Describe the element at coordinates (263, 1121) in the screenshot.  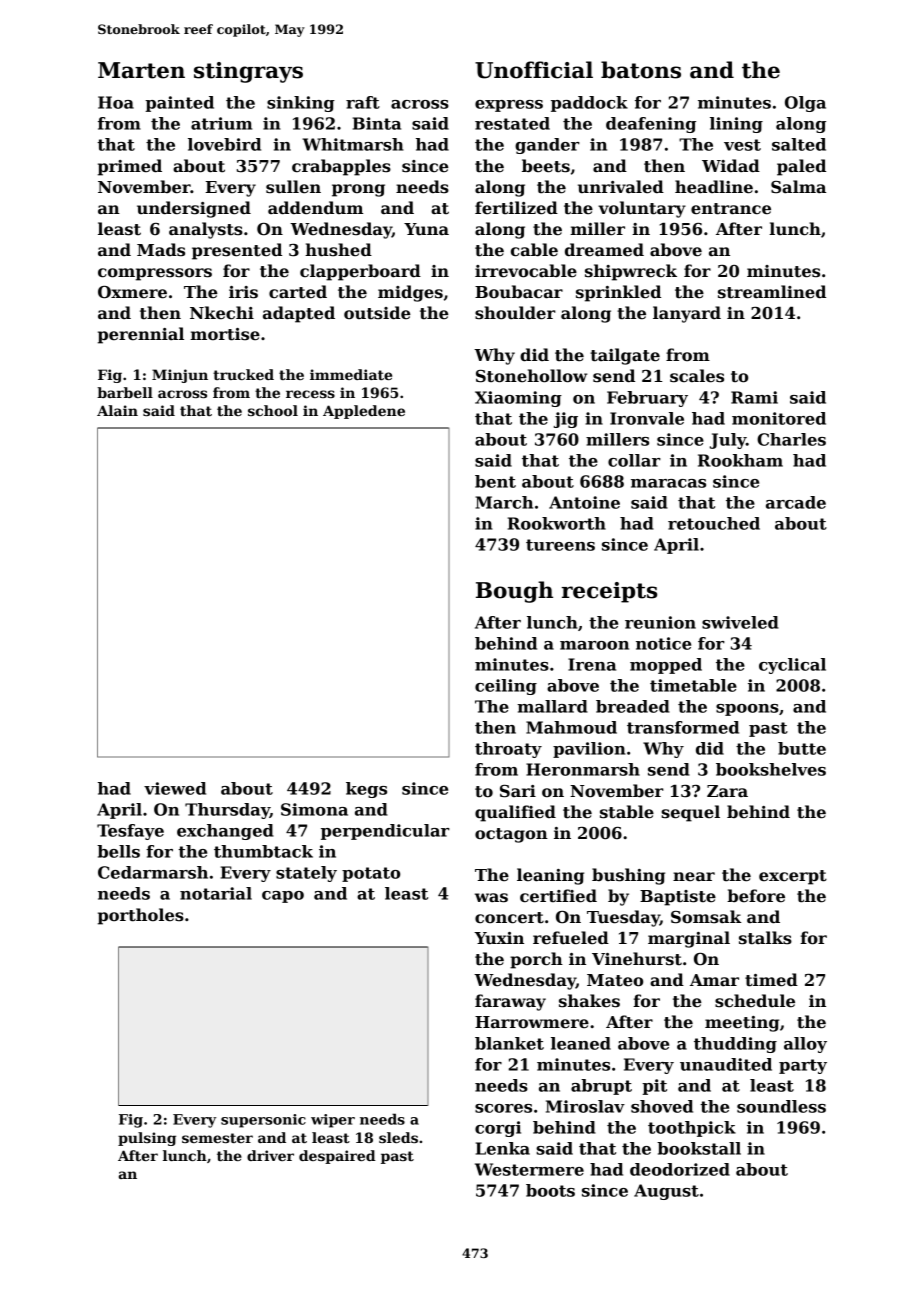
I see `supersonic` at that location.
